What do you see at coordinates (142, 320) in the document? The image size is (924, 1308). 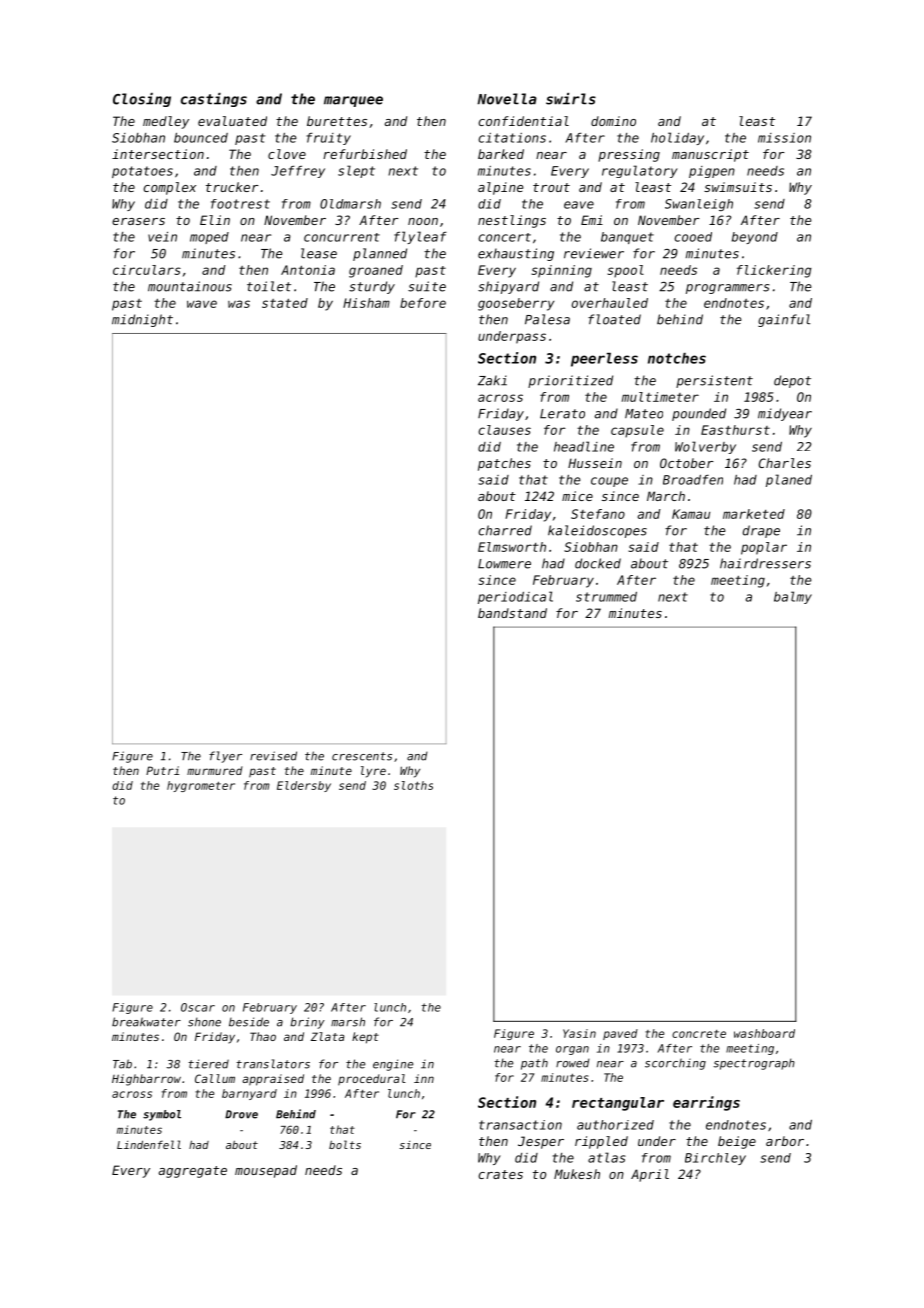 I see `midnight` at bounding box center [142, 320].
